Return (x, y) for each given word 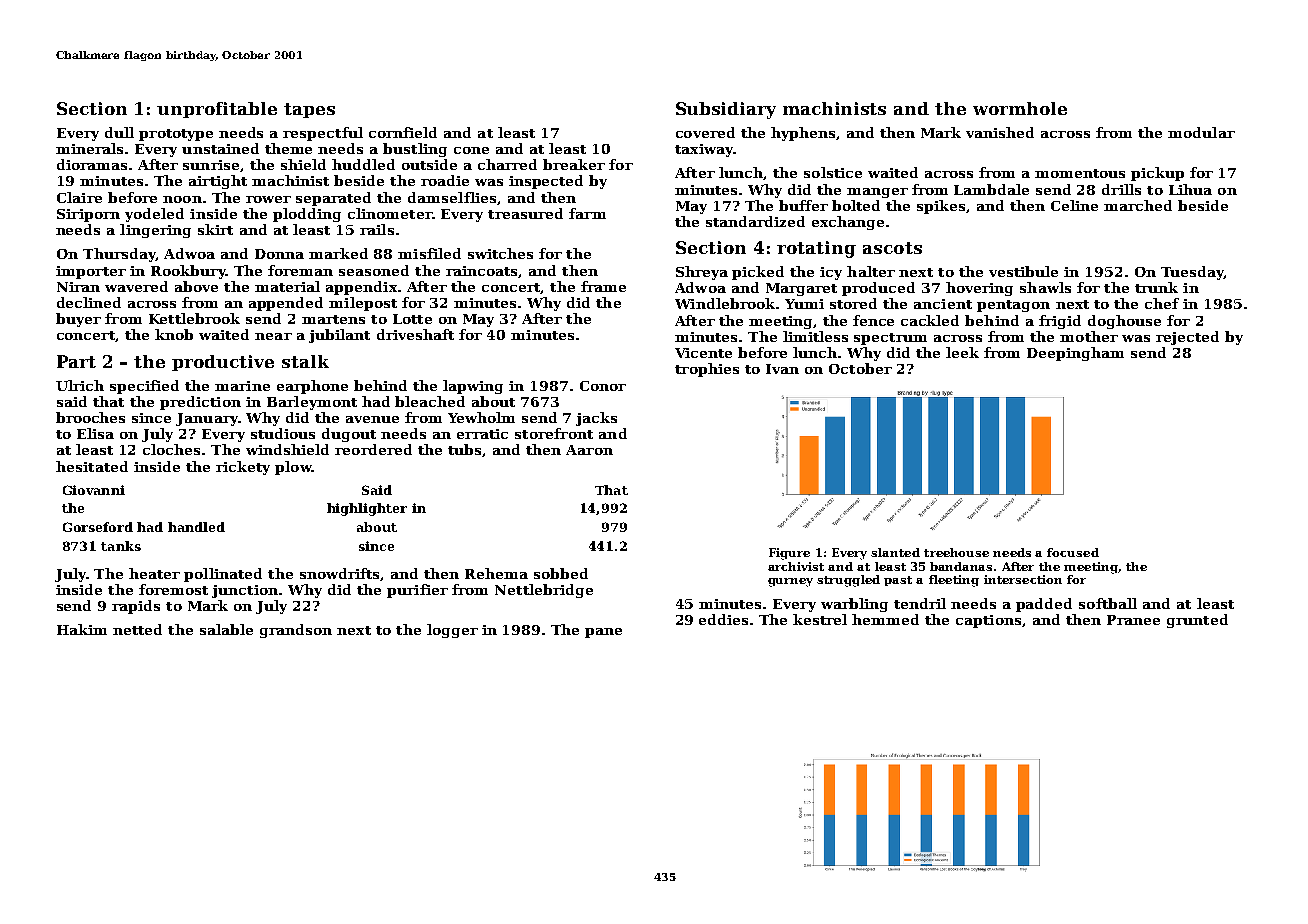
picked (758, 273)
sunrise (211, 165)
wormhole (1020, 108)
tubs (464, 449)
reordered (373, 449)
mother (1089, 336)
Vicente (703, 353)
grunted (1197, 621)
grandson (296, 631)
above (196, 286)
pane (603, 633)
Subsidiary (726, 110)
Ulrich (80, 385)
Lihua (1190, 189)
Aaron (589, 450)
